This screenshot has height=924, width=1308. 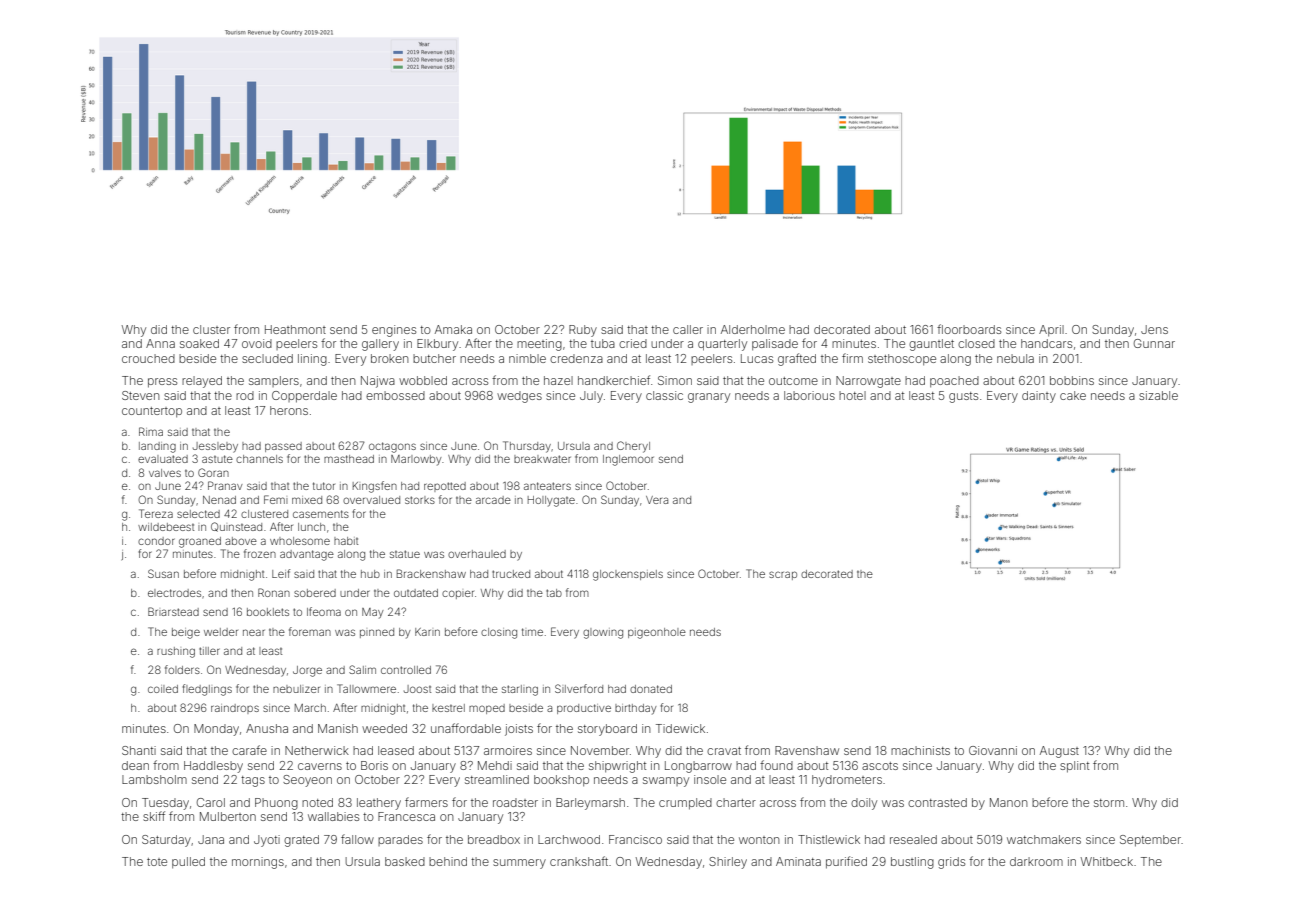 I want to click on Amaka, so click(x=453, y=329).
